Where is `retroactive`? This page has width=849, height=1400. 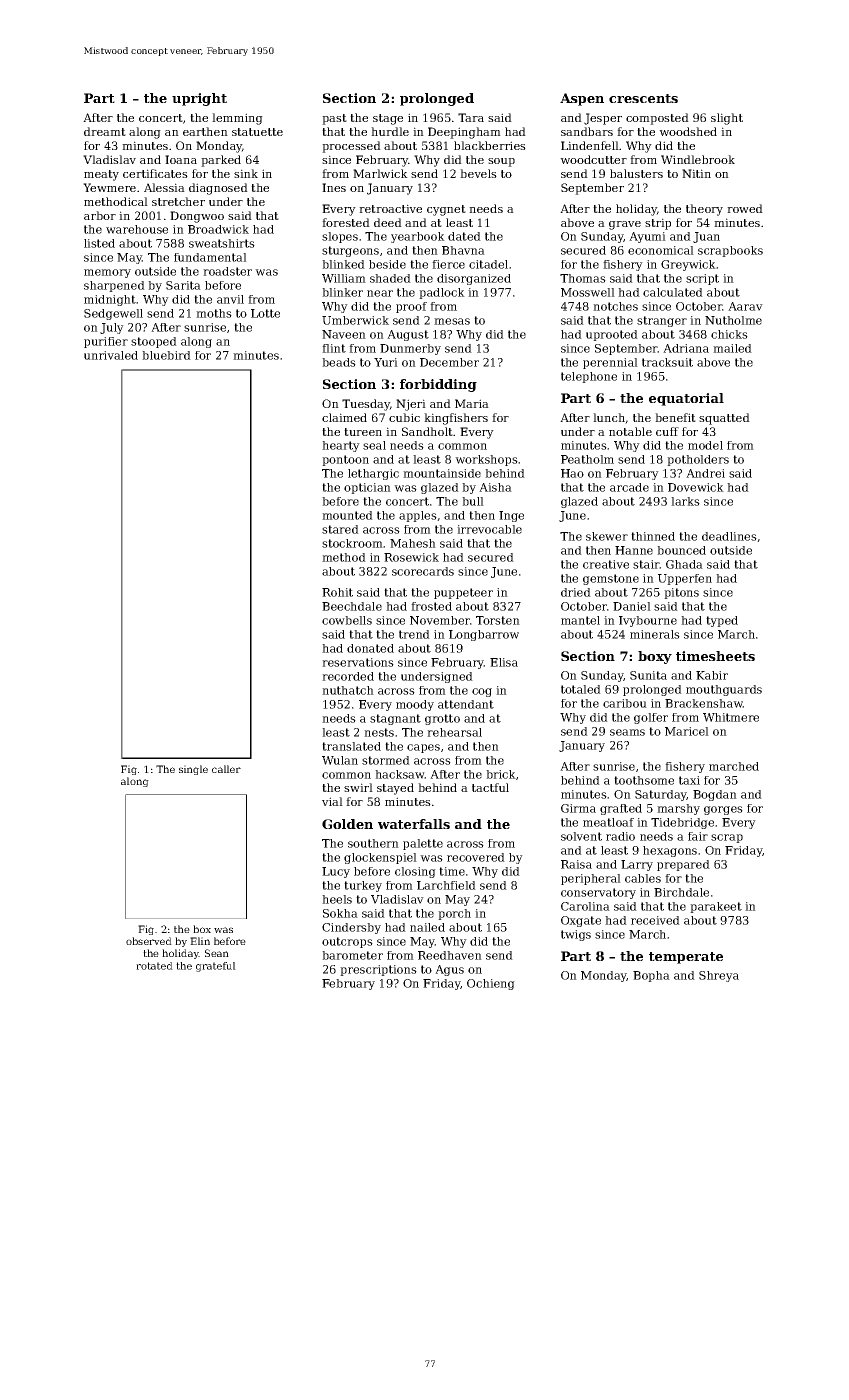
retroactive is located at coordinates (390, 208).
